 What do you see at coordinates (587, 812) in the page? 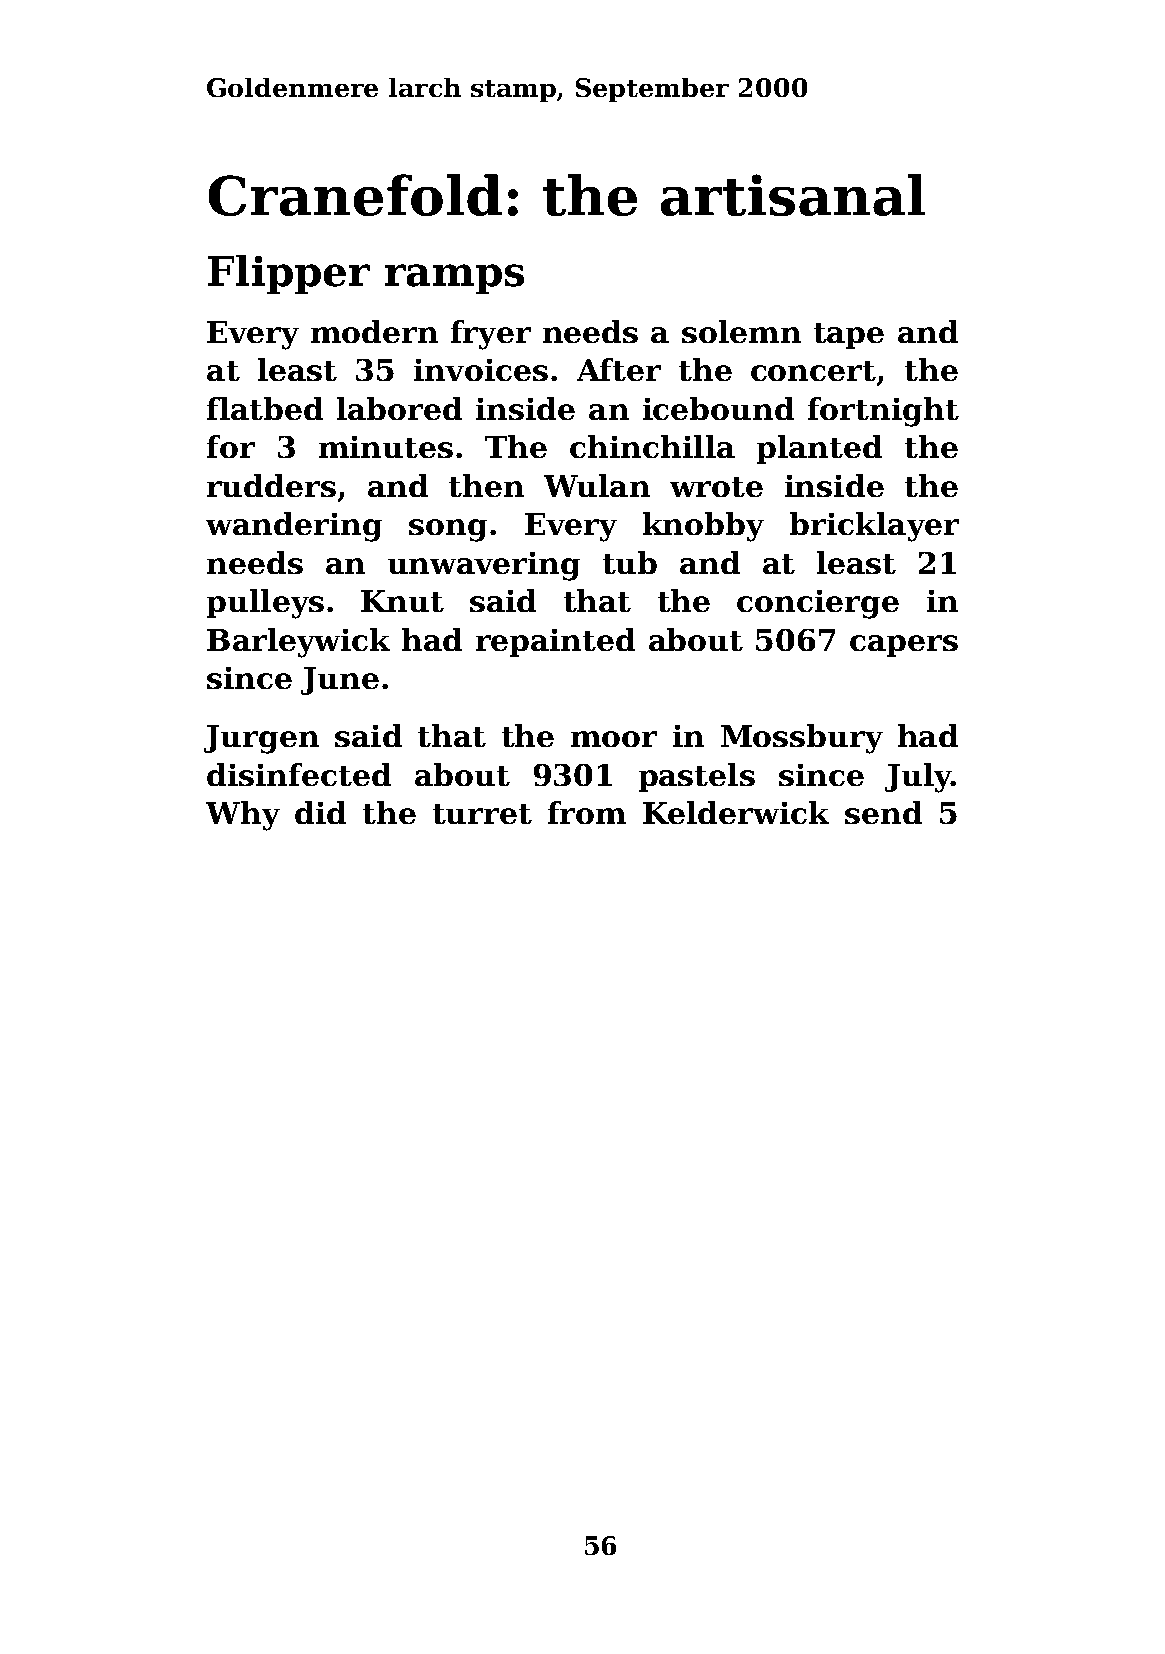
I see `from` at bounding box center [587, 812].
